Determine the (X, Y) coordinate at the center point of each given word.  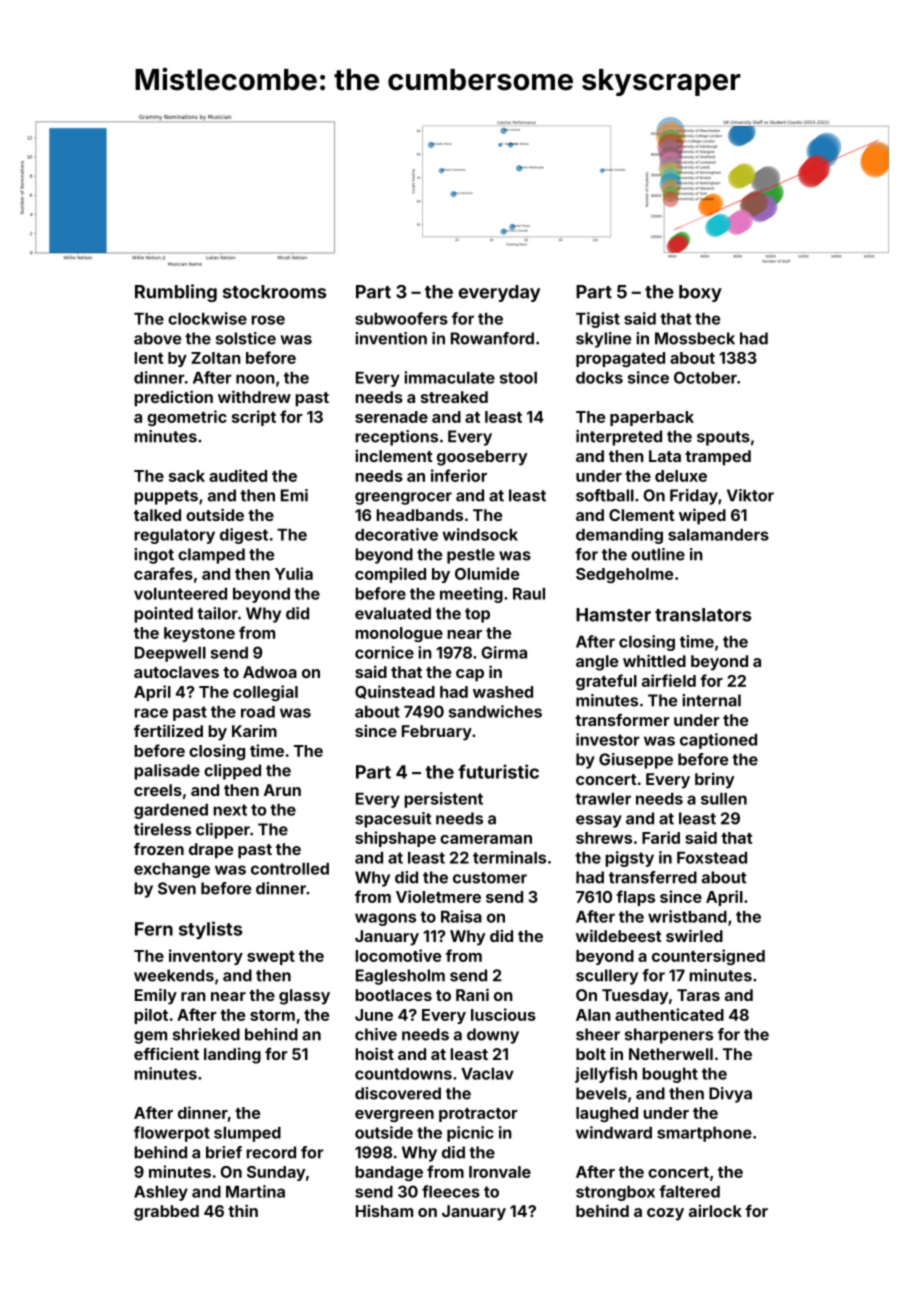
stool (518, 378)
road (258, 712)
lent (148, 358)
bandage (389, 1173)
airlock (715, 1210)
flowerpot (172, 1134)
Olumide (487, 573)
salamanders (718, 535)
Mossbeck (695, 338)
